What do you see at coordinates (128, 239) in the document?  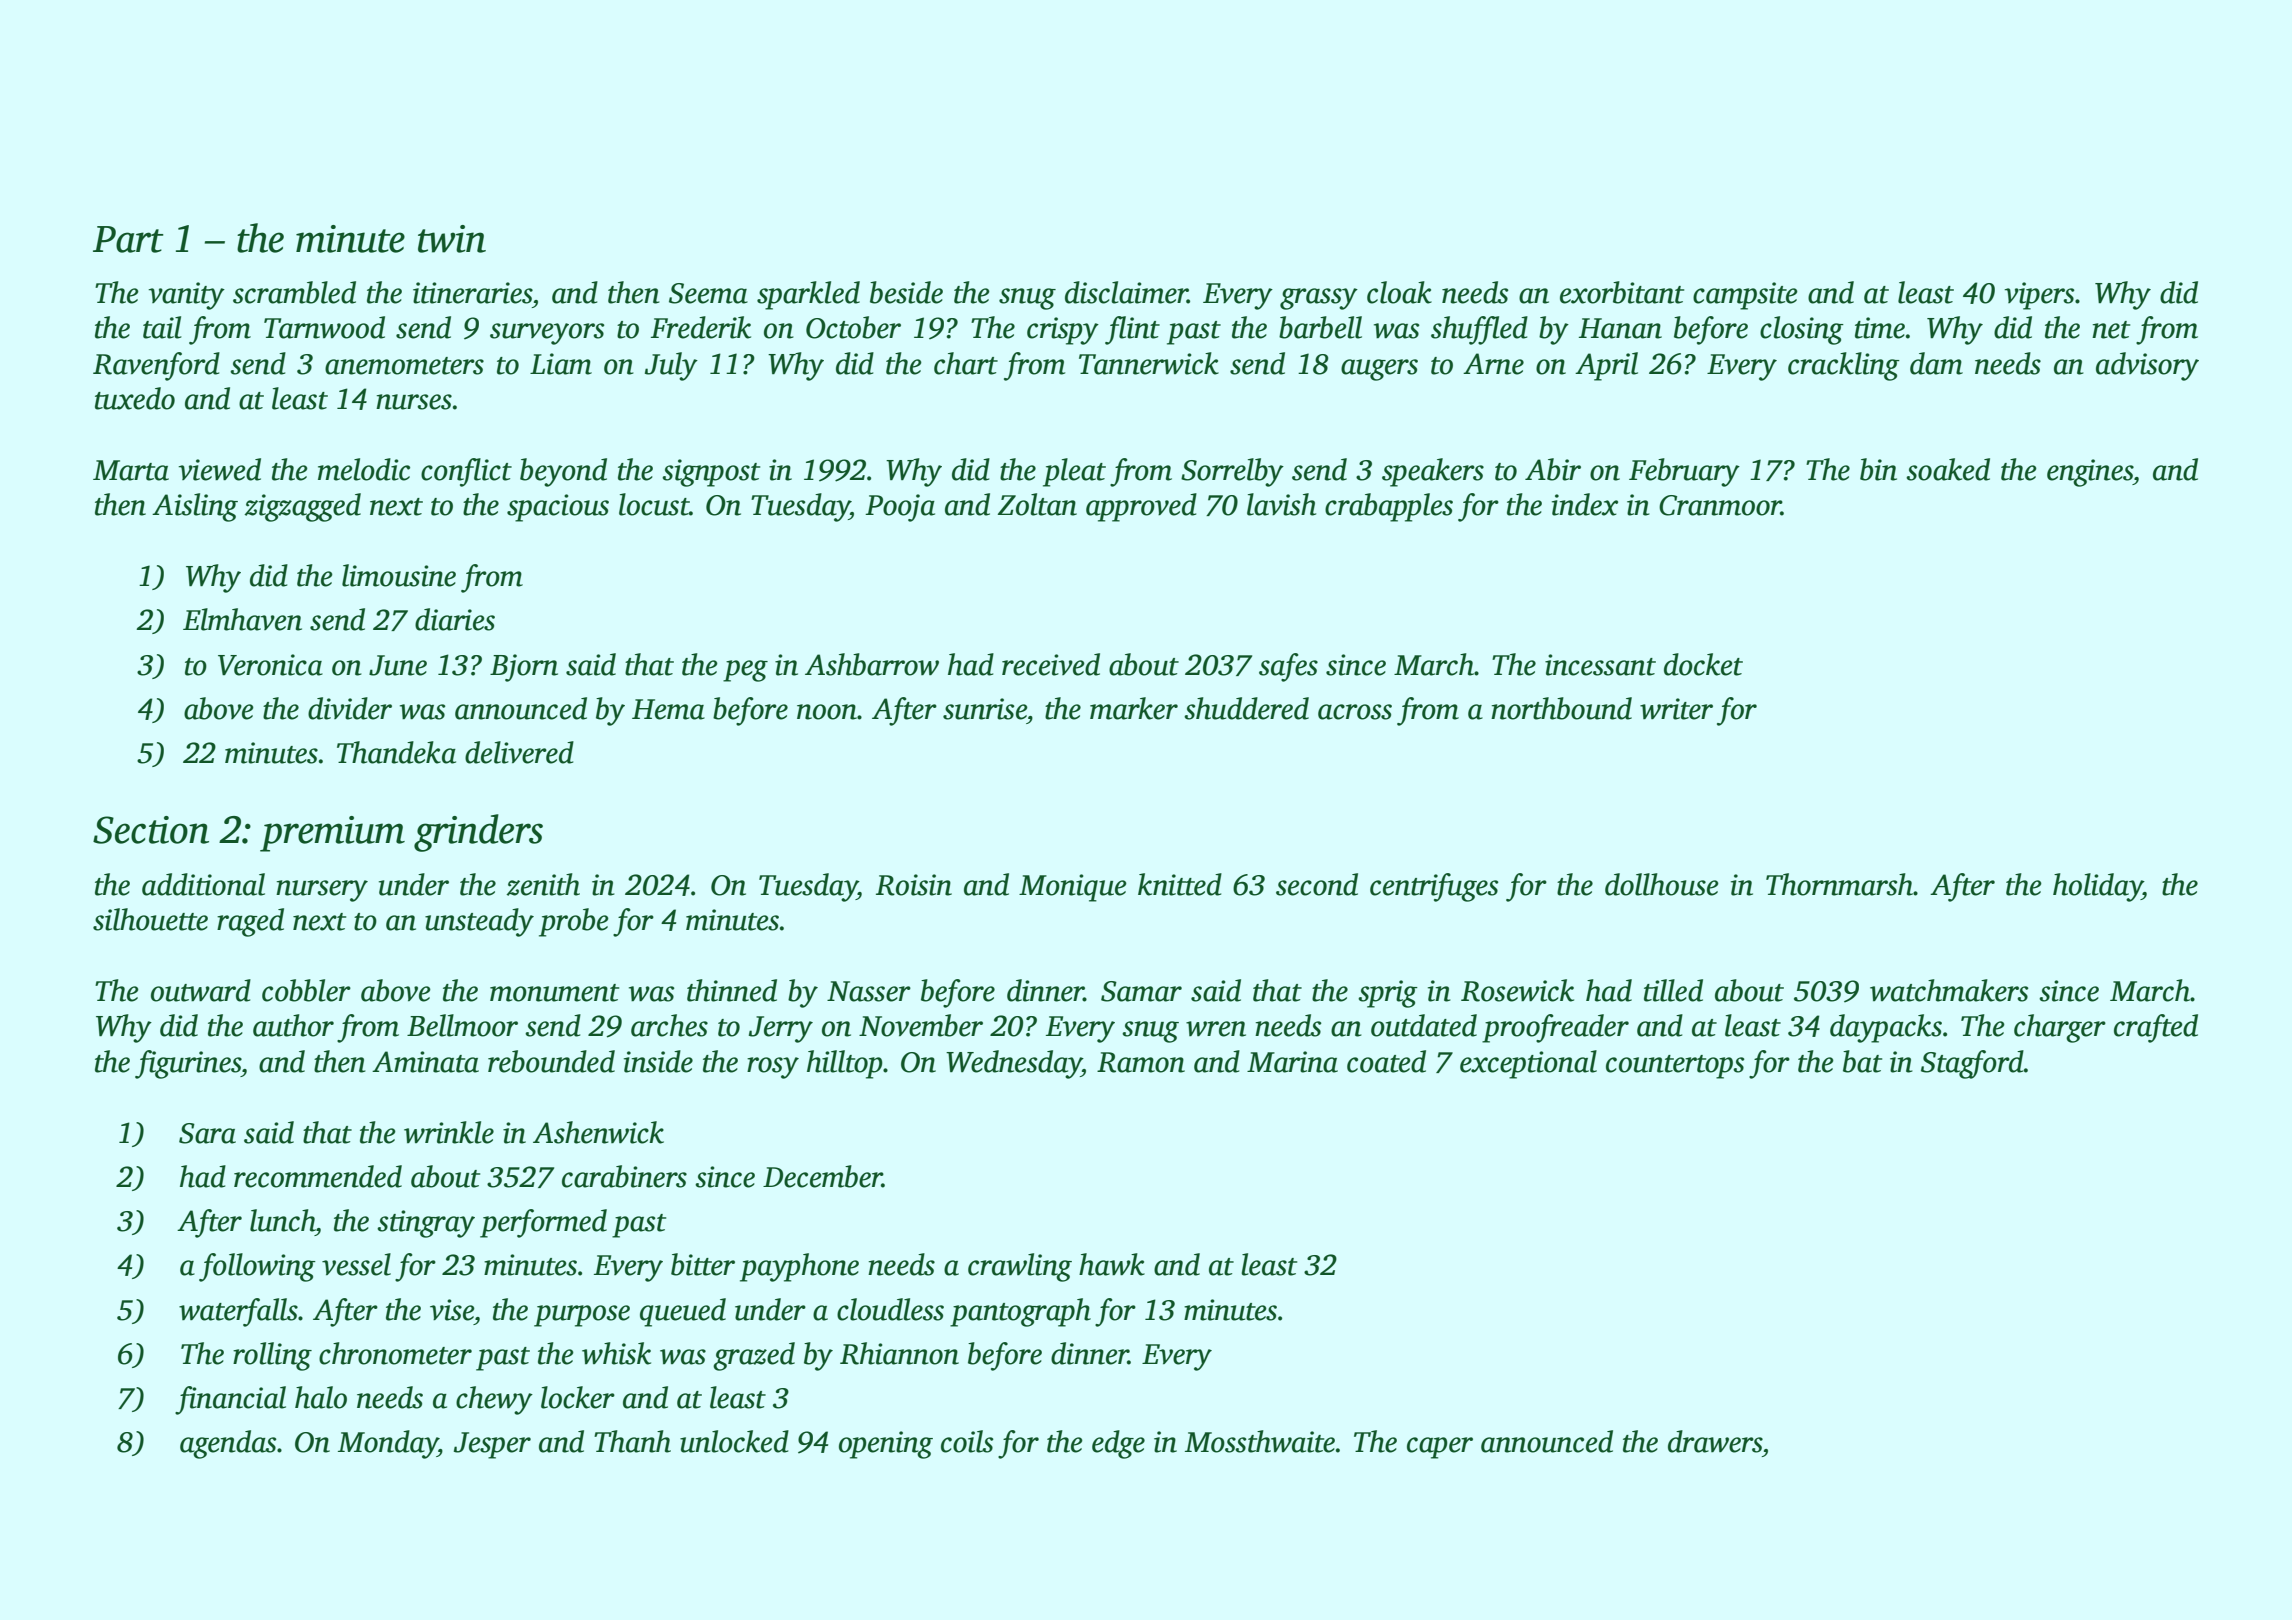 I see `Part` at bounding box center [128, 239].
